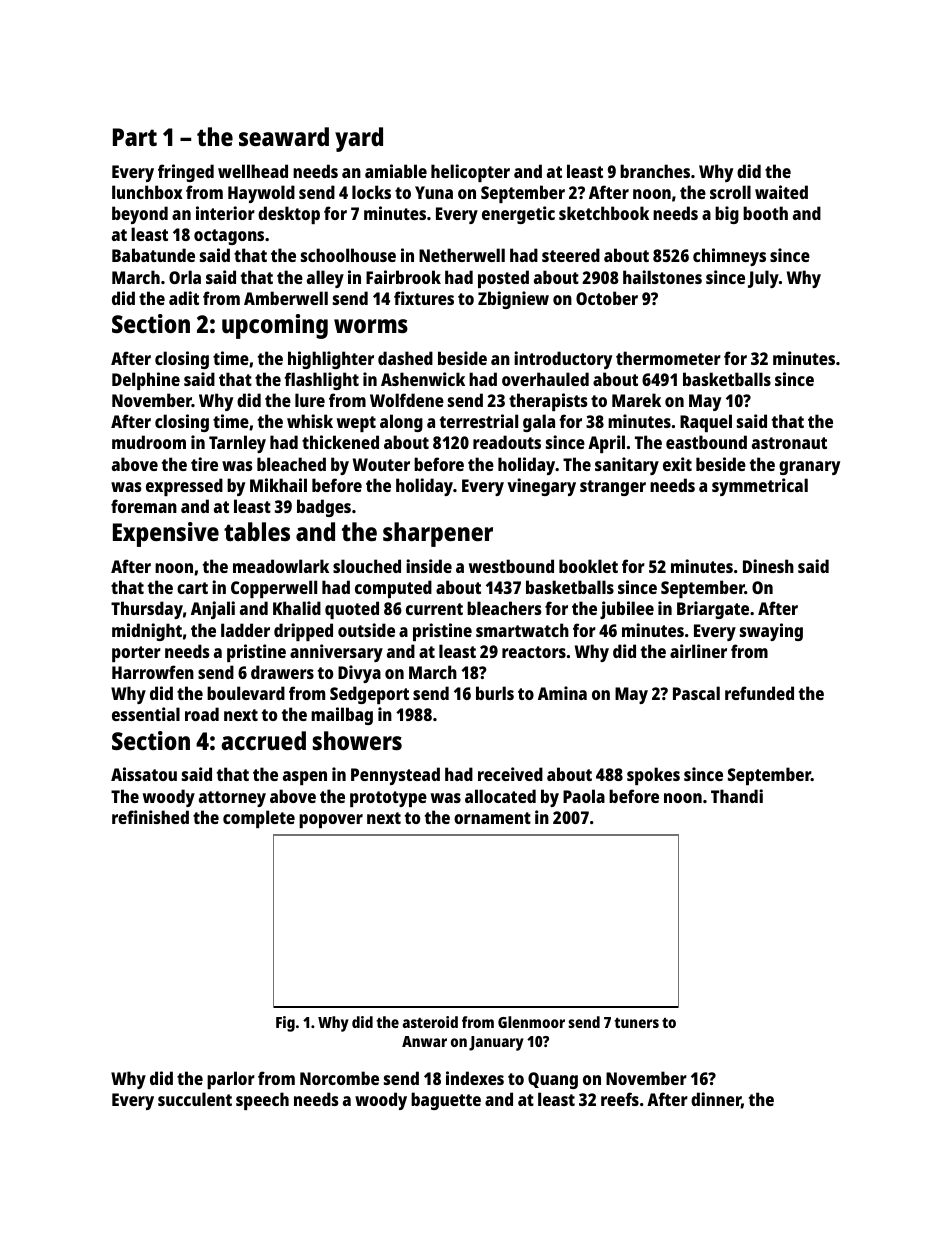 The image size is (952, 1233). Describe the element at coordinates (331, 821) in the image. I see `popover` at that location.
